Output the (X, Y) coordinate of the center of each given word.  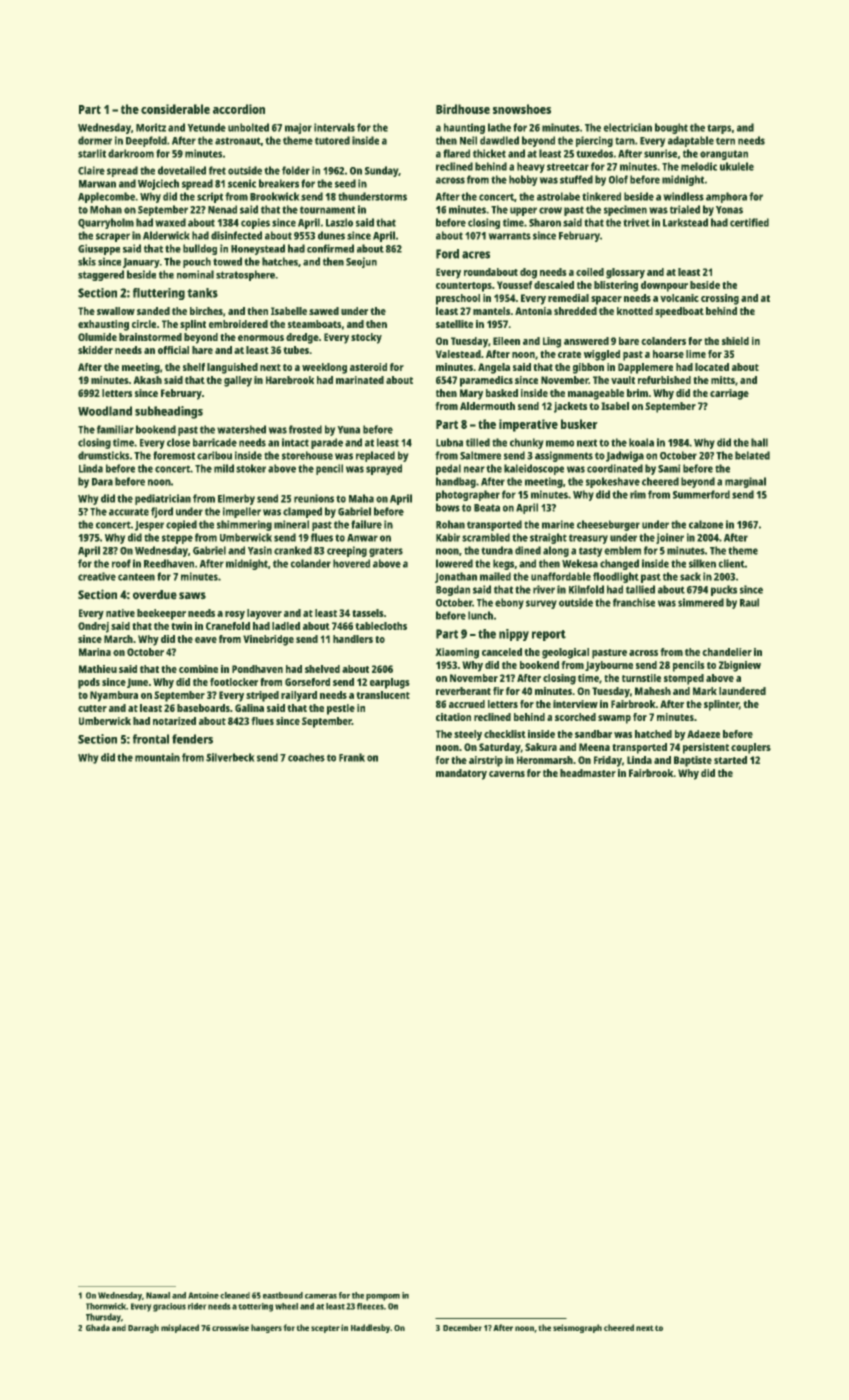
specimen (625, 210)
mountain (157, 757)
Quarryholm (106, 223)
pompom (383, 1297)
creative (97, 576)
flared (456, 153)
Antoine (203, 1295)
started (730, 760)
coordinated (615, 468)
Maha (361, 498)
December (462, 1327)
